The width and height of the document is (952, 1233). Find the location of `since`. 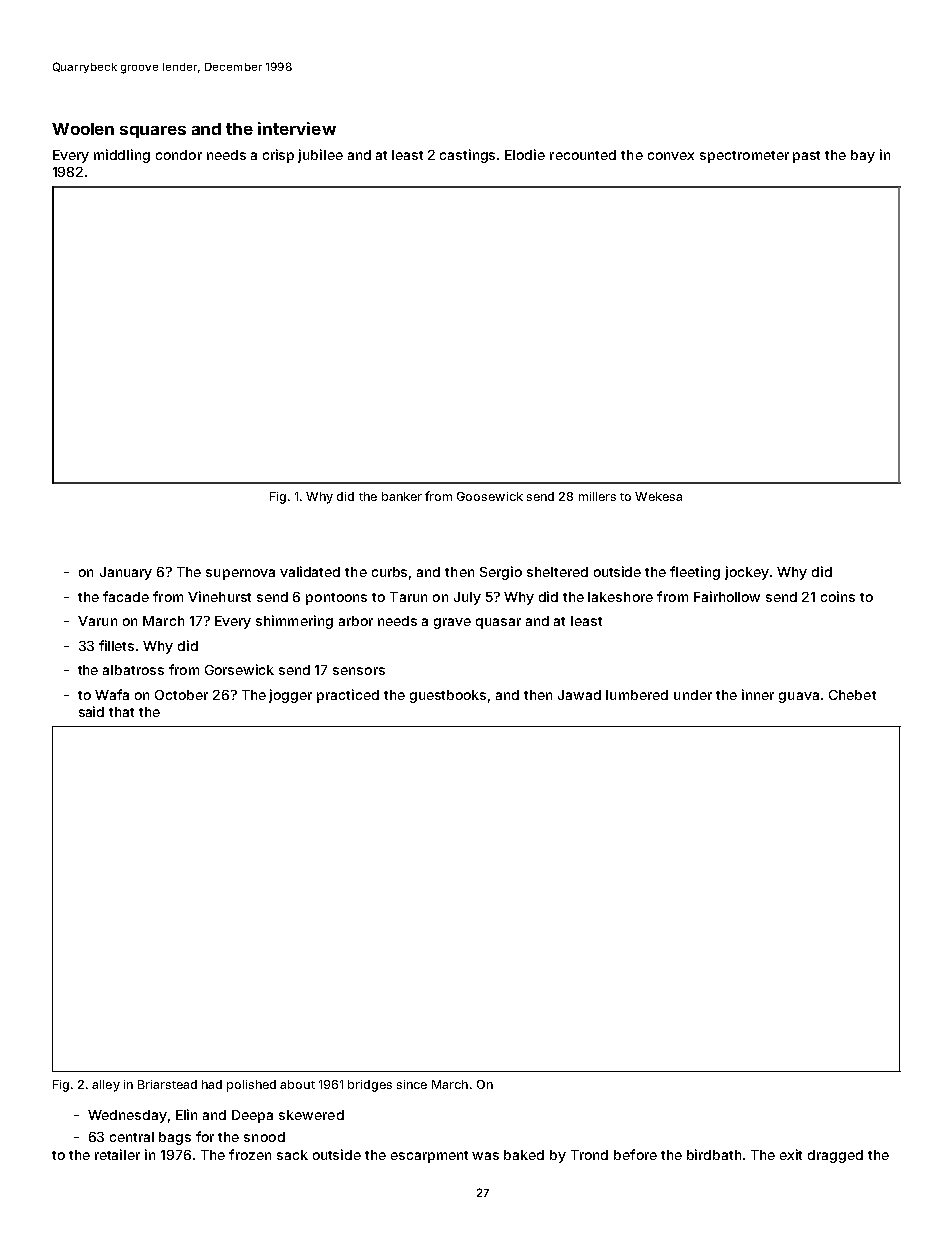

since is located at coordinates (412, 1084).
